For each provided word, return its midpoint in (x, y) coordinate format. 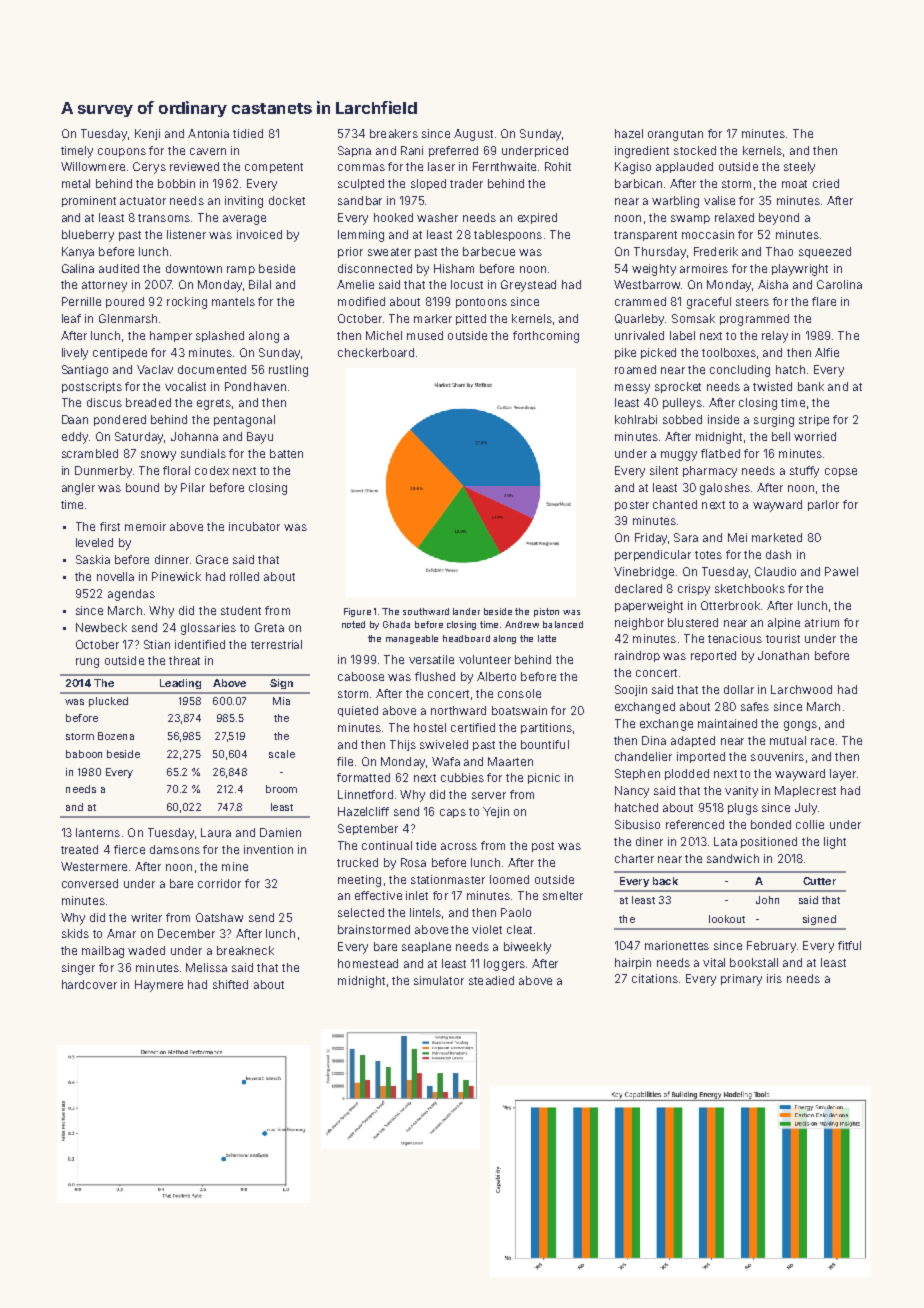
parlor (823, 505)
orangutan (675, 135)
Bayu (260, 438)
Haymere (159, 986)
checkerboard (376, 352)
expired (537, 218)
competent (274, 168)
